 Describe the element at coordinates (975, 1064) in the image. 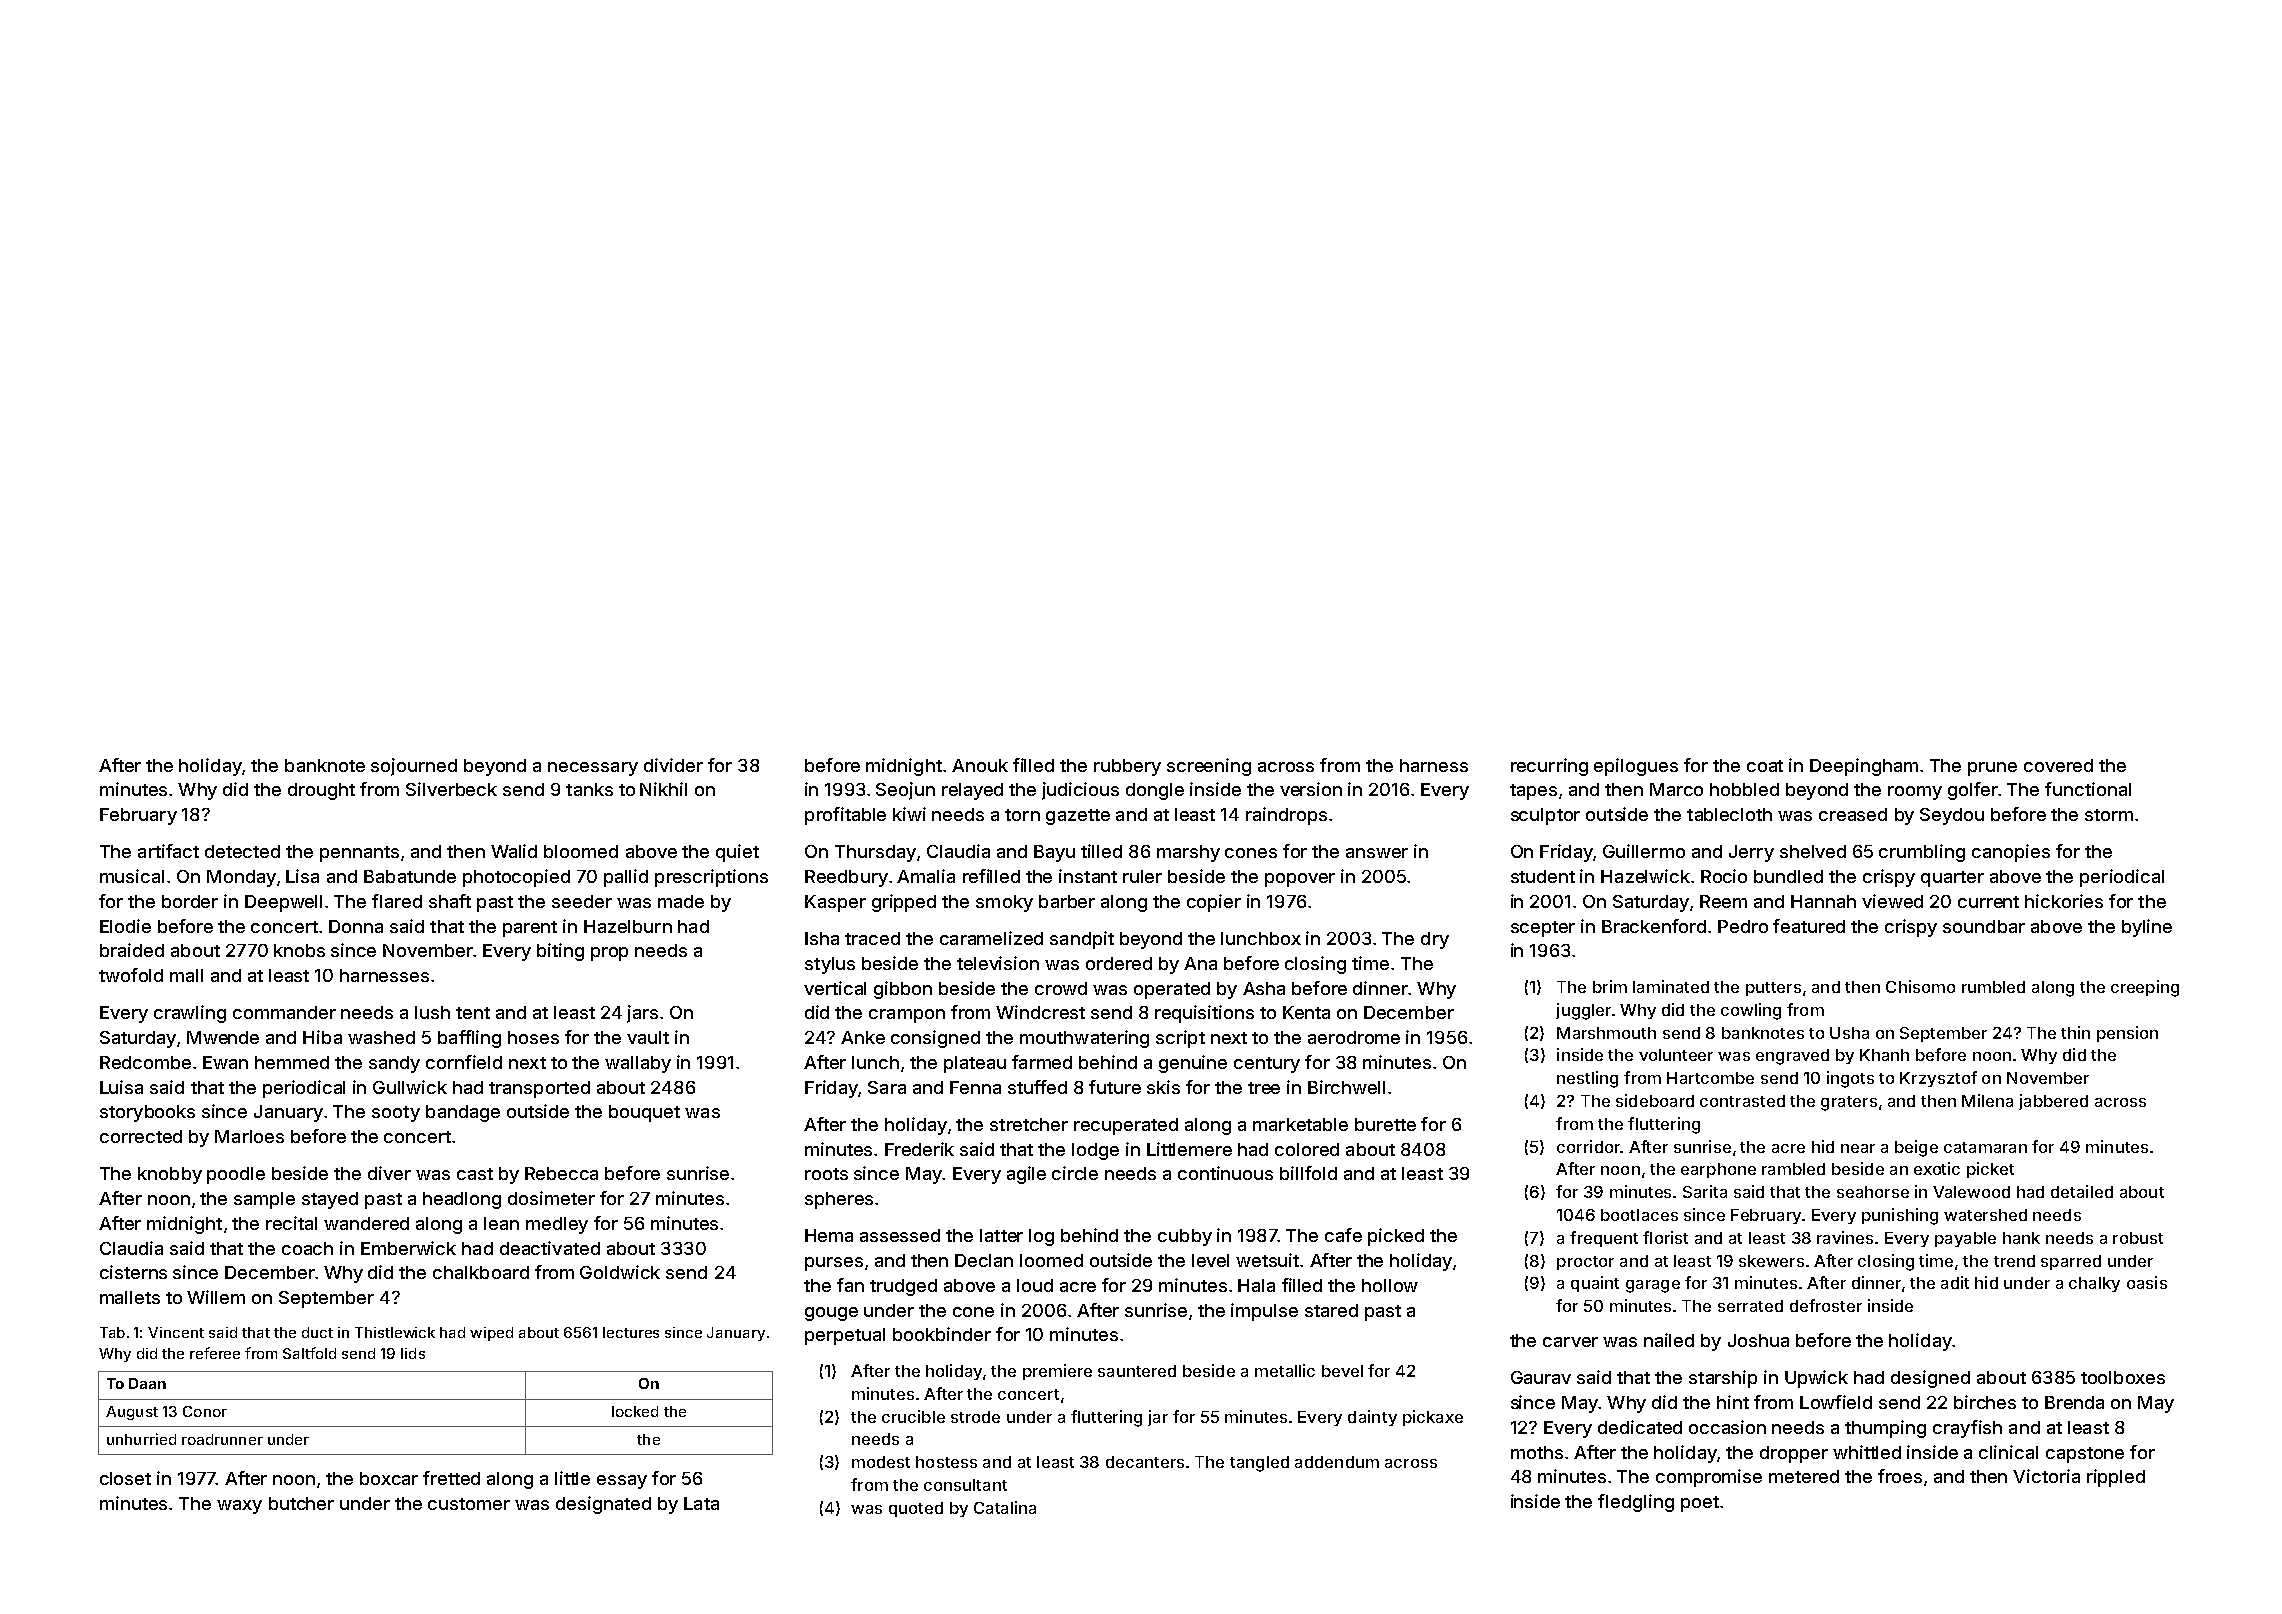

I see `plateau` at that location.
